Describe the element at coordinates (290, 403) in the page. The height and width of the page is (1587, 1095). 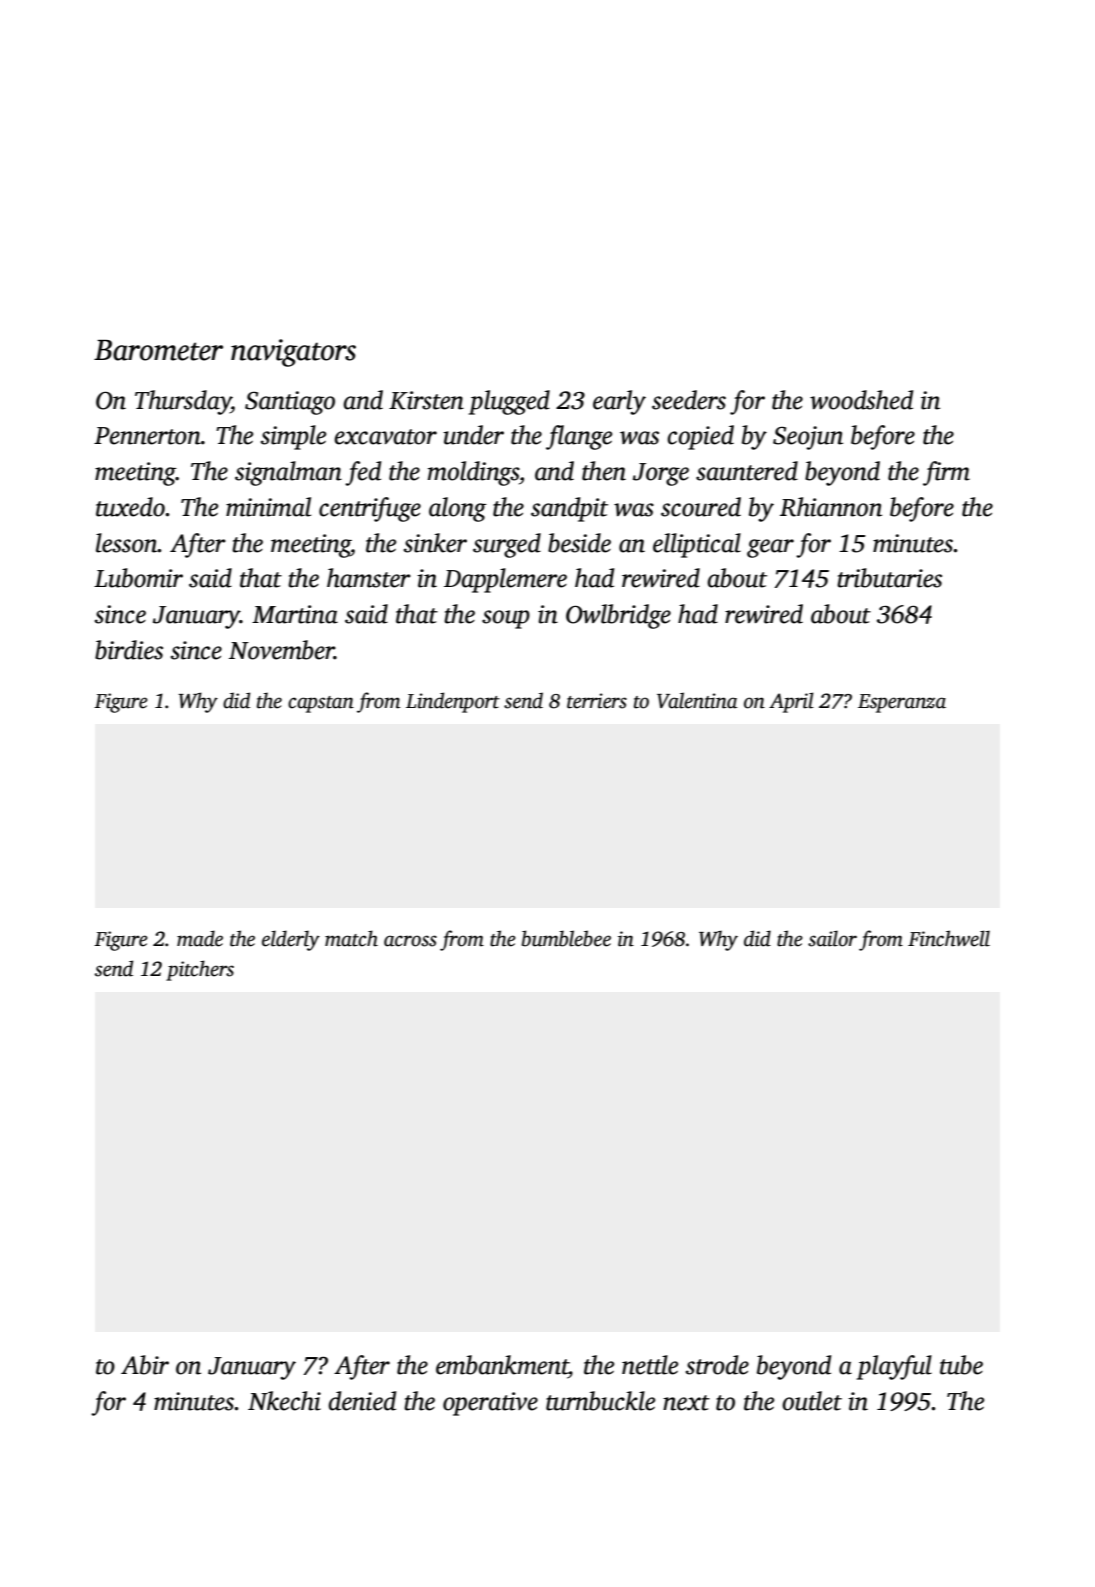
I see `Santiago` at that location.
